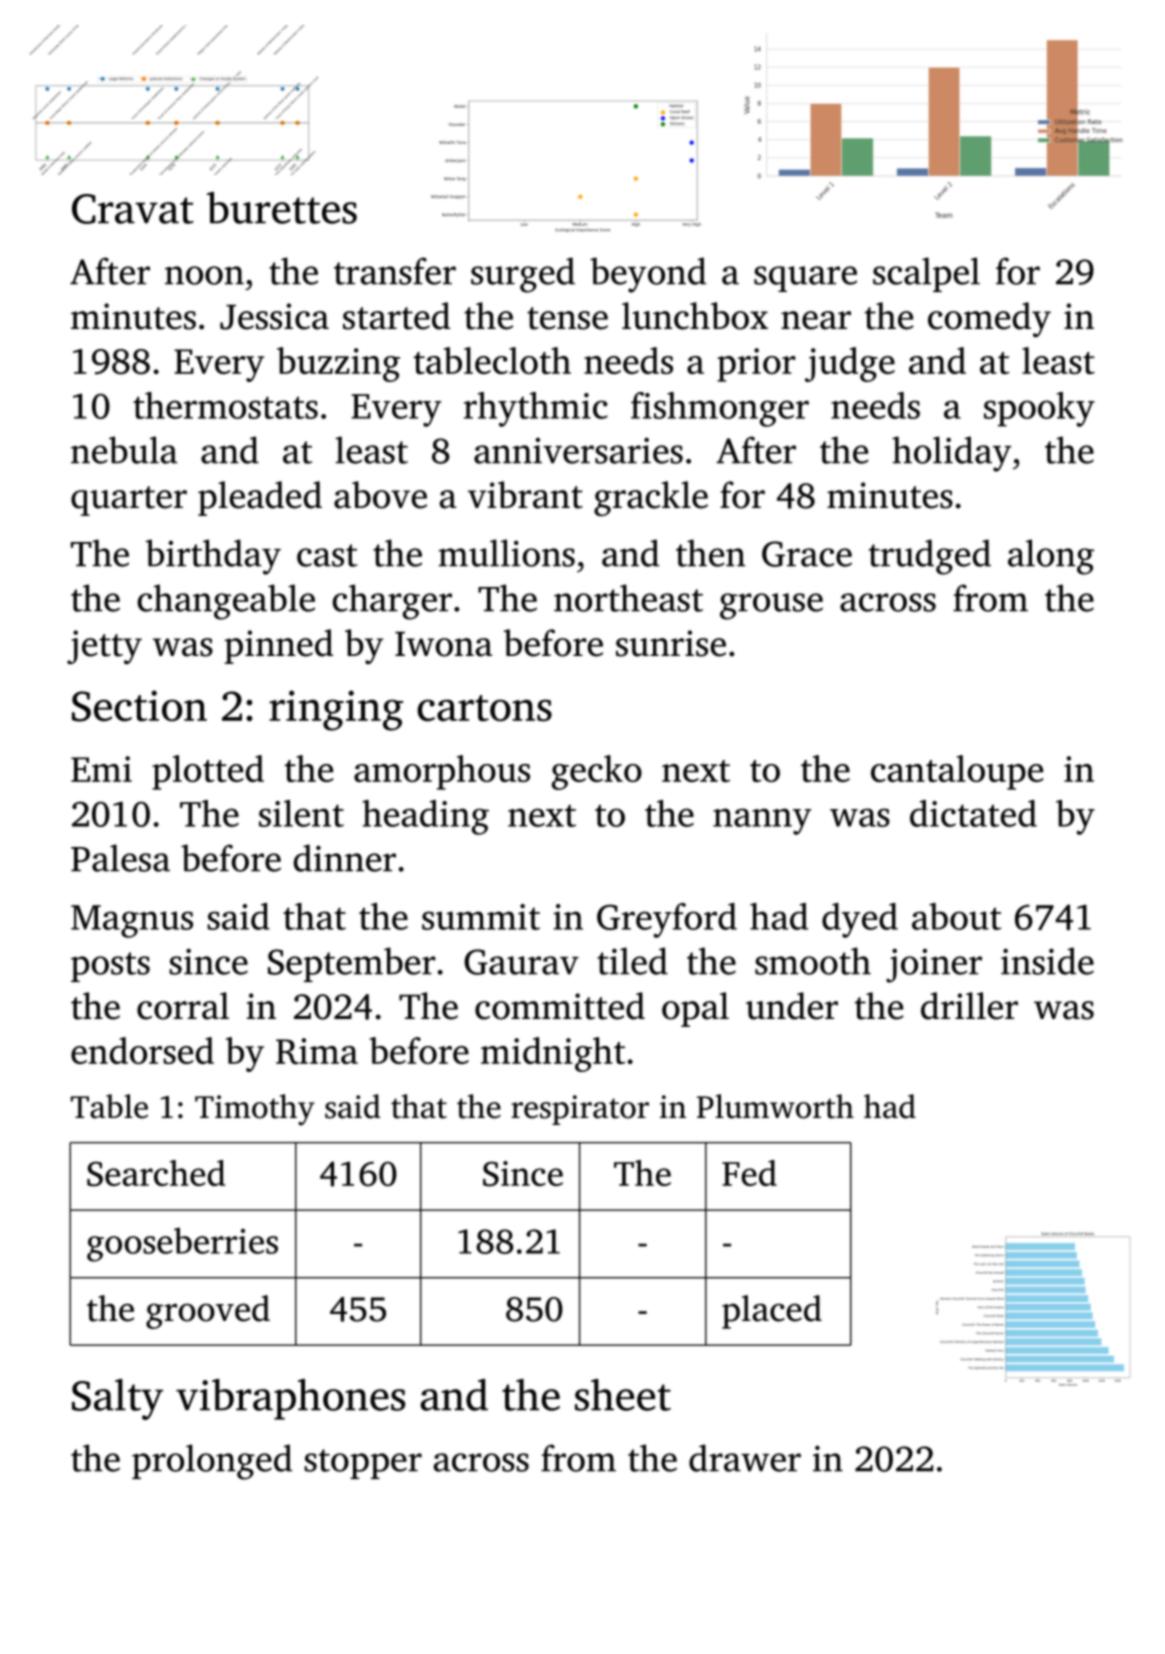 The width and height of the page is (1165, 1654). Describe the element at coordinates (805, 279) in the page. I see `square` at that location.
